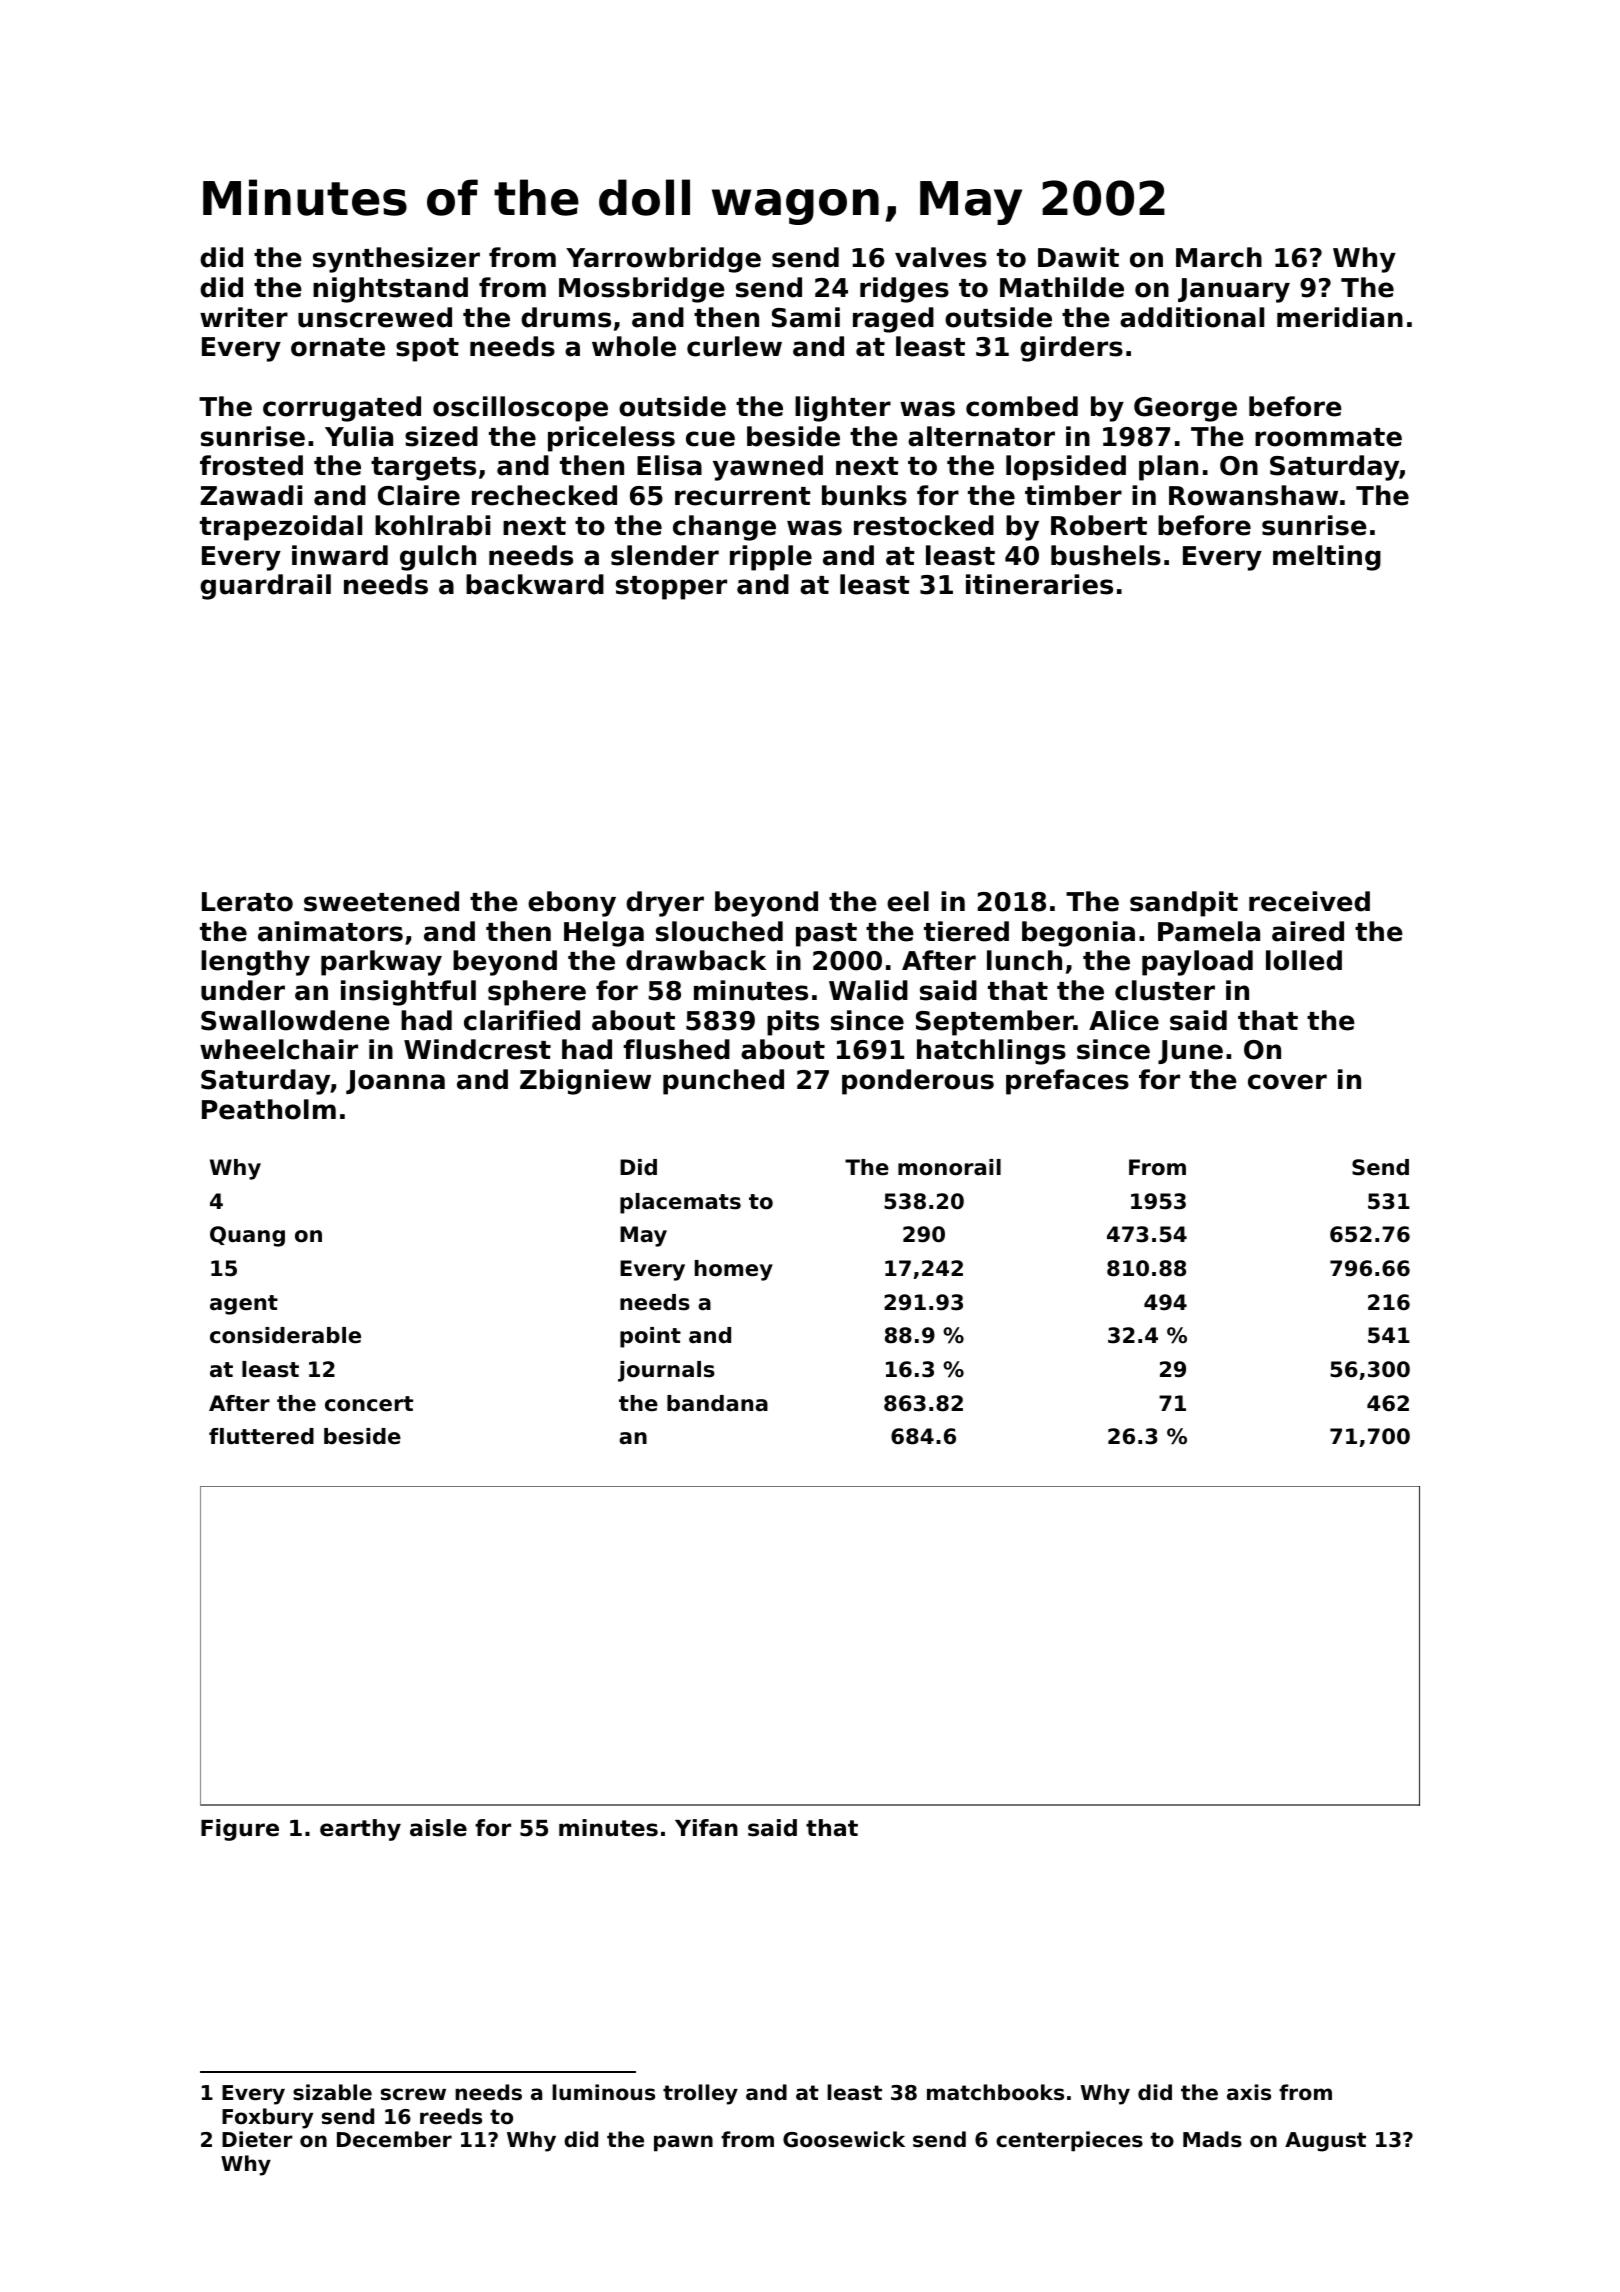  I want to click on Goosewick, so click(844, 2139).
